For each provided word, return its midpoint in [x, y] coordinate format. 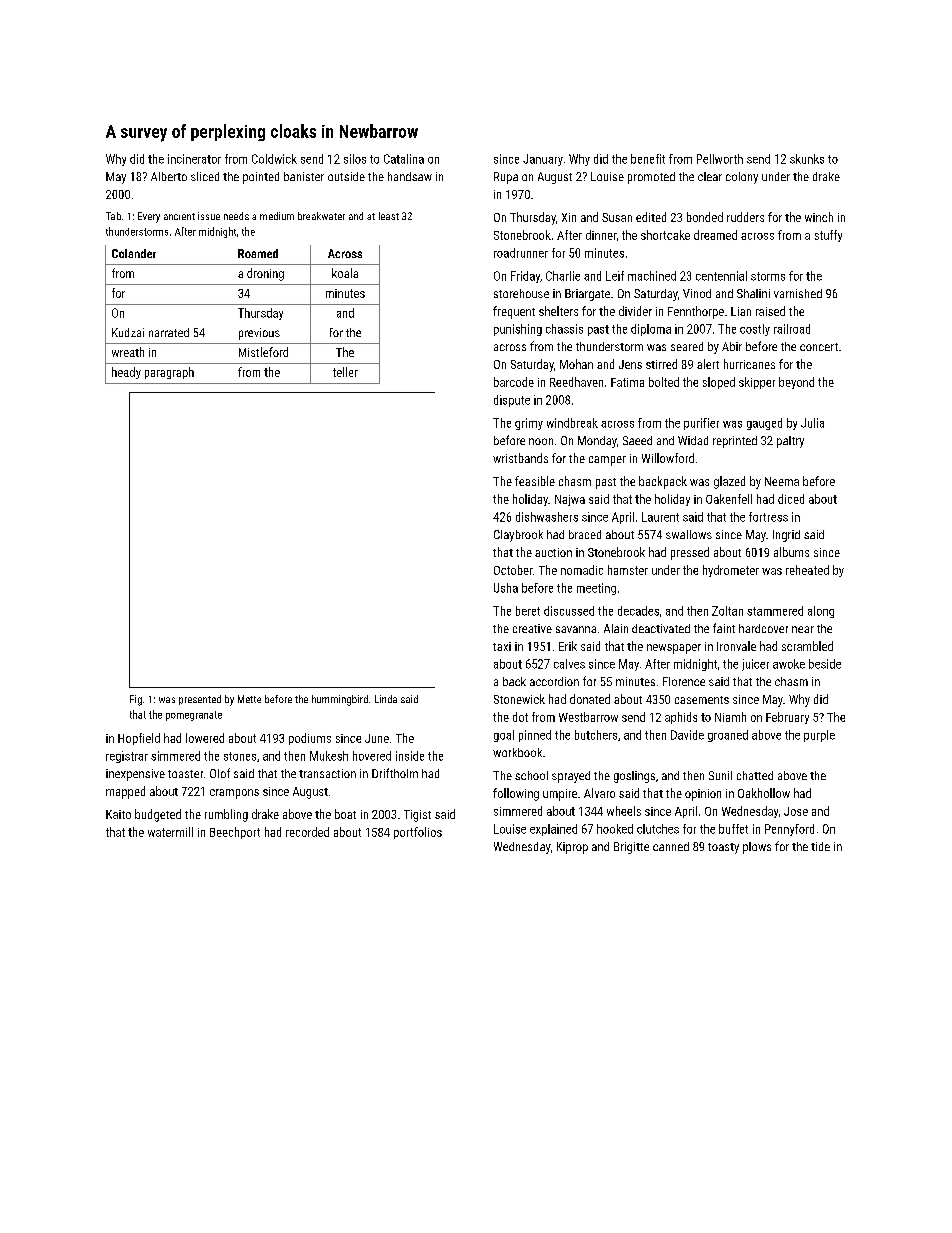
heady [126, 373]
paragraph [169, 373]
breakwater [321, 216]
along [821, 612]
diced [791, 499]
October [513, 570]
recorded [307, 832]
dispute [512, 401]
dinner [601, 235]
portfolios [418, 833]
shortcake [665, 235]
